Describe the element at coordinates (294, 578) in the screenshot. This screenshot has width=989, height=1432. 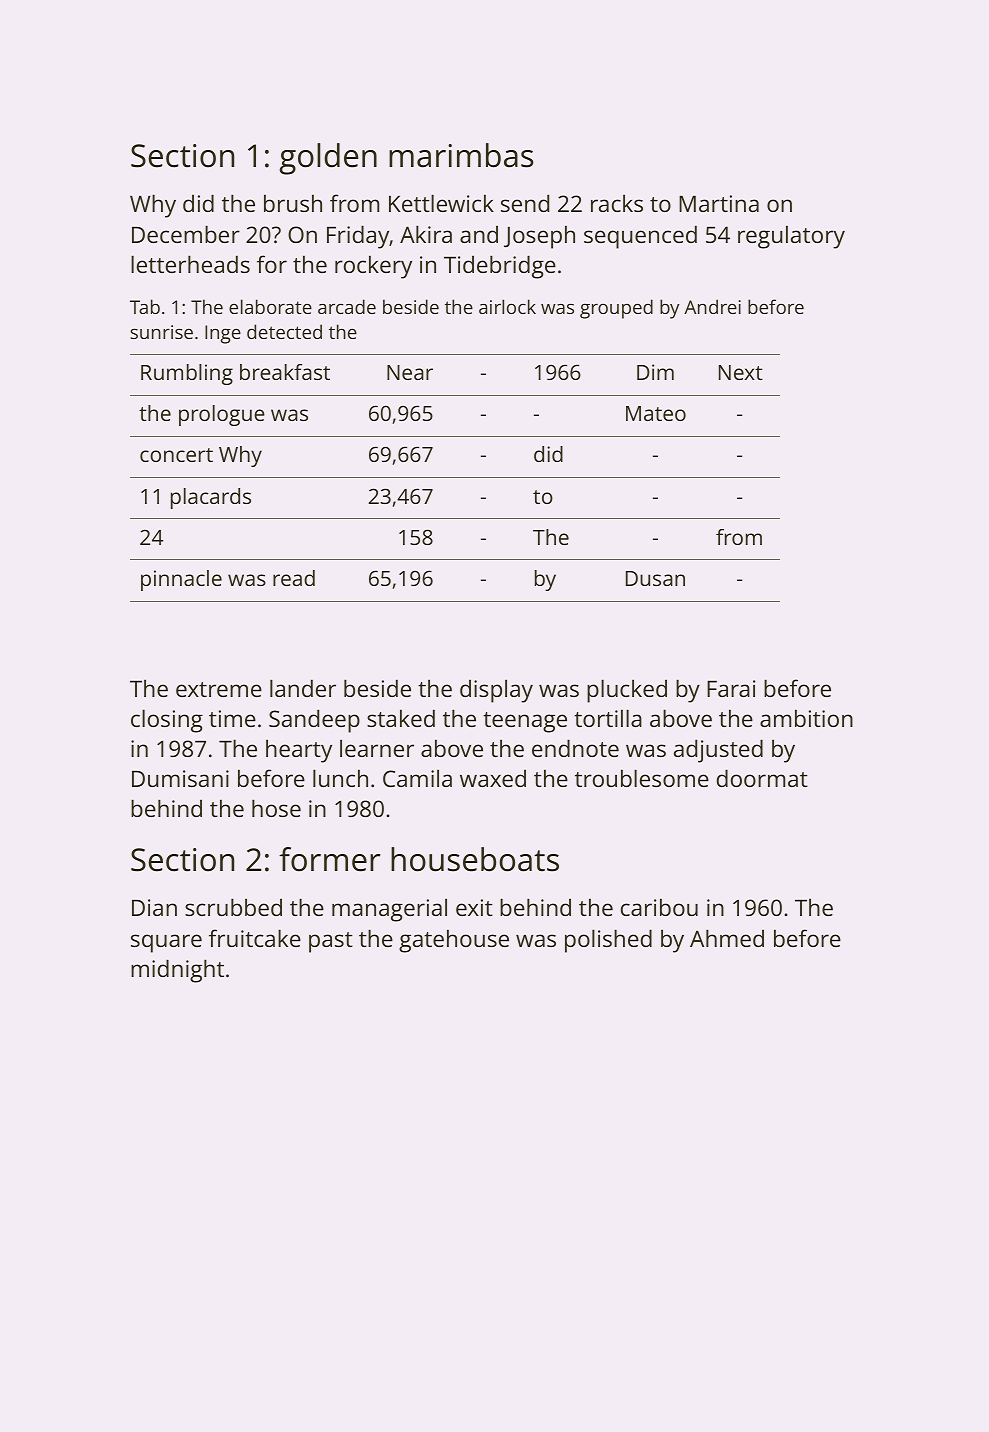
I see `read` at that location.
